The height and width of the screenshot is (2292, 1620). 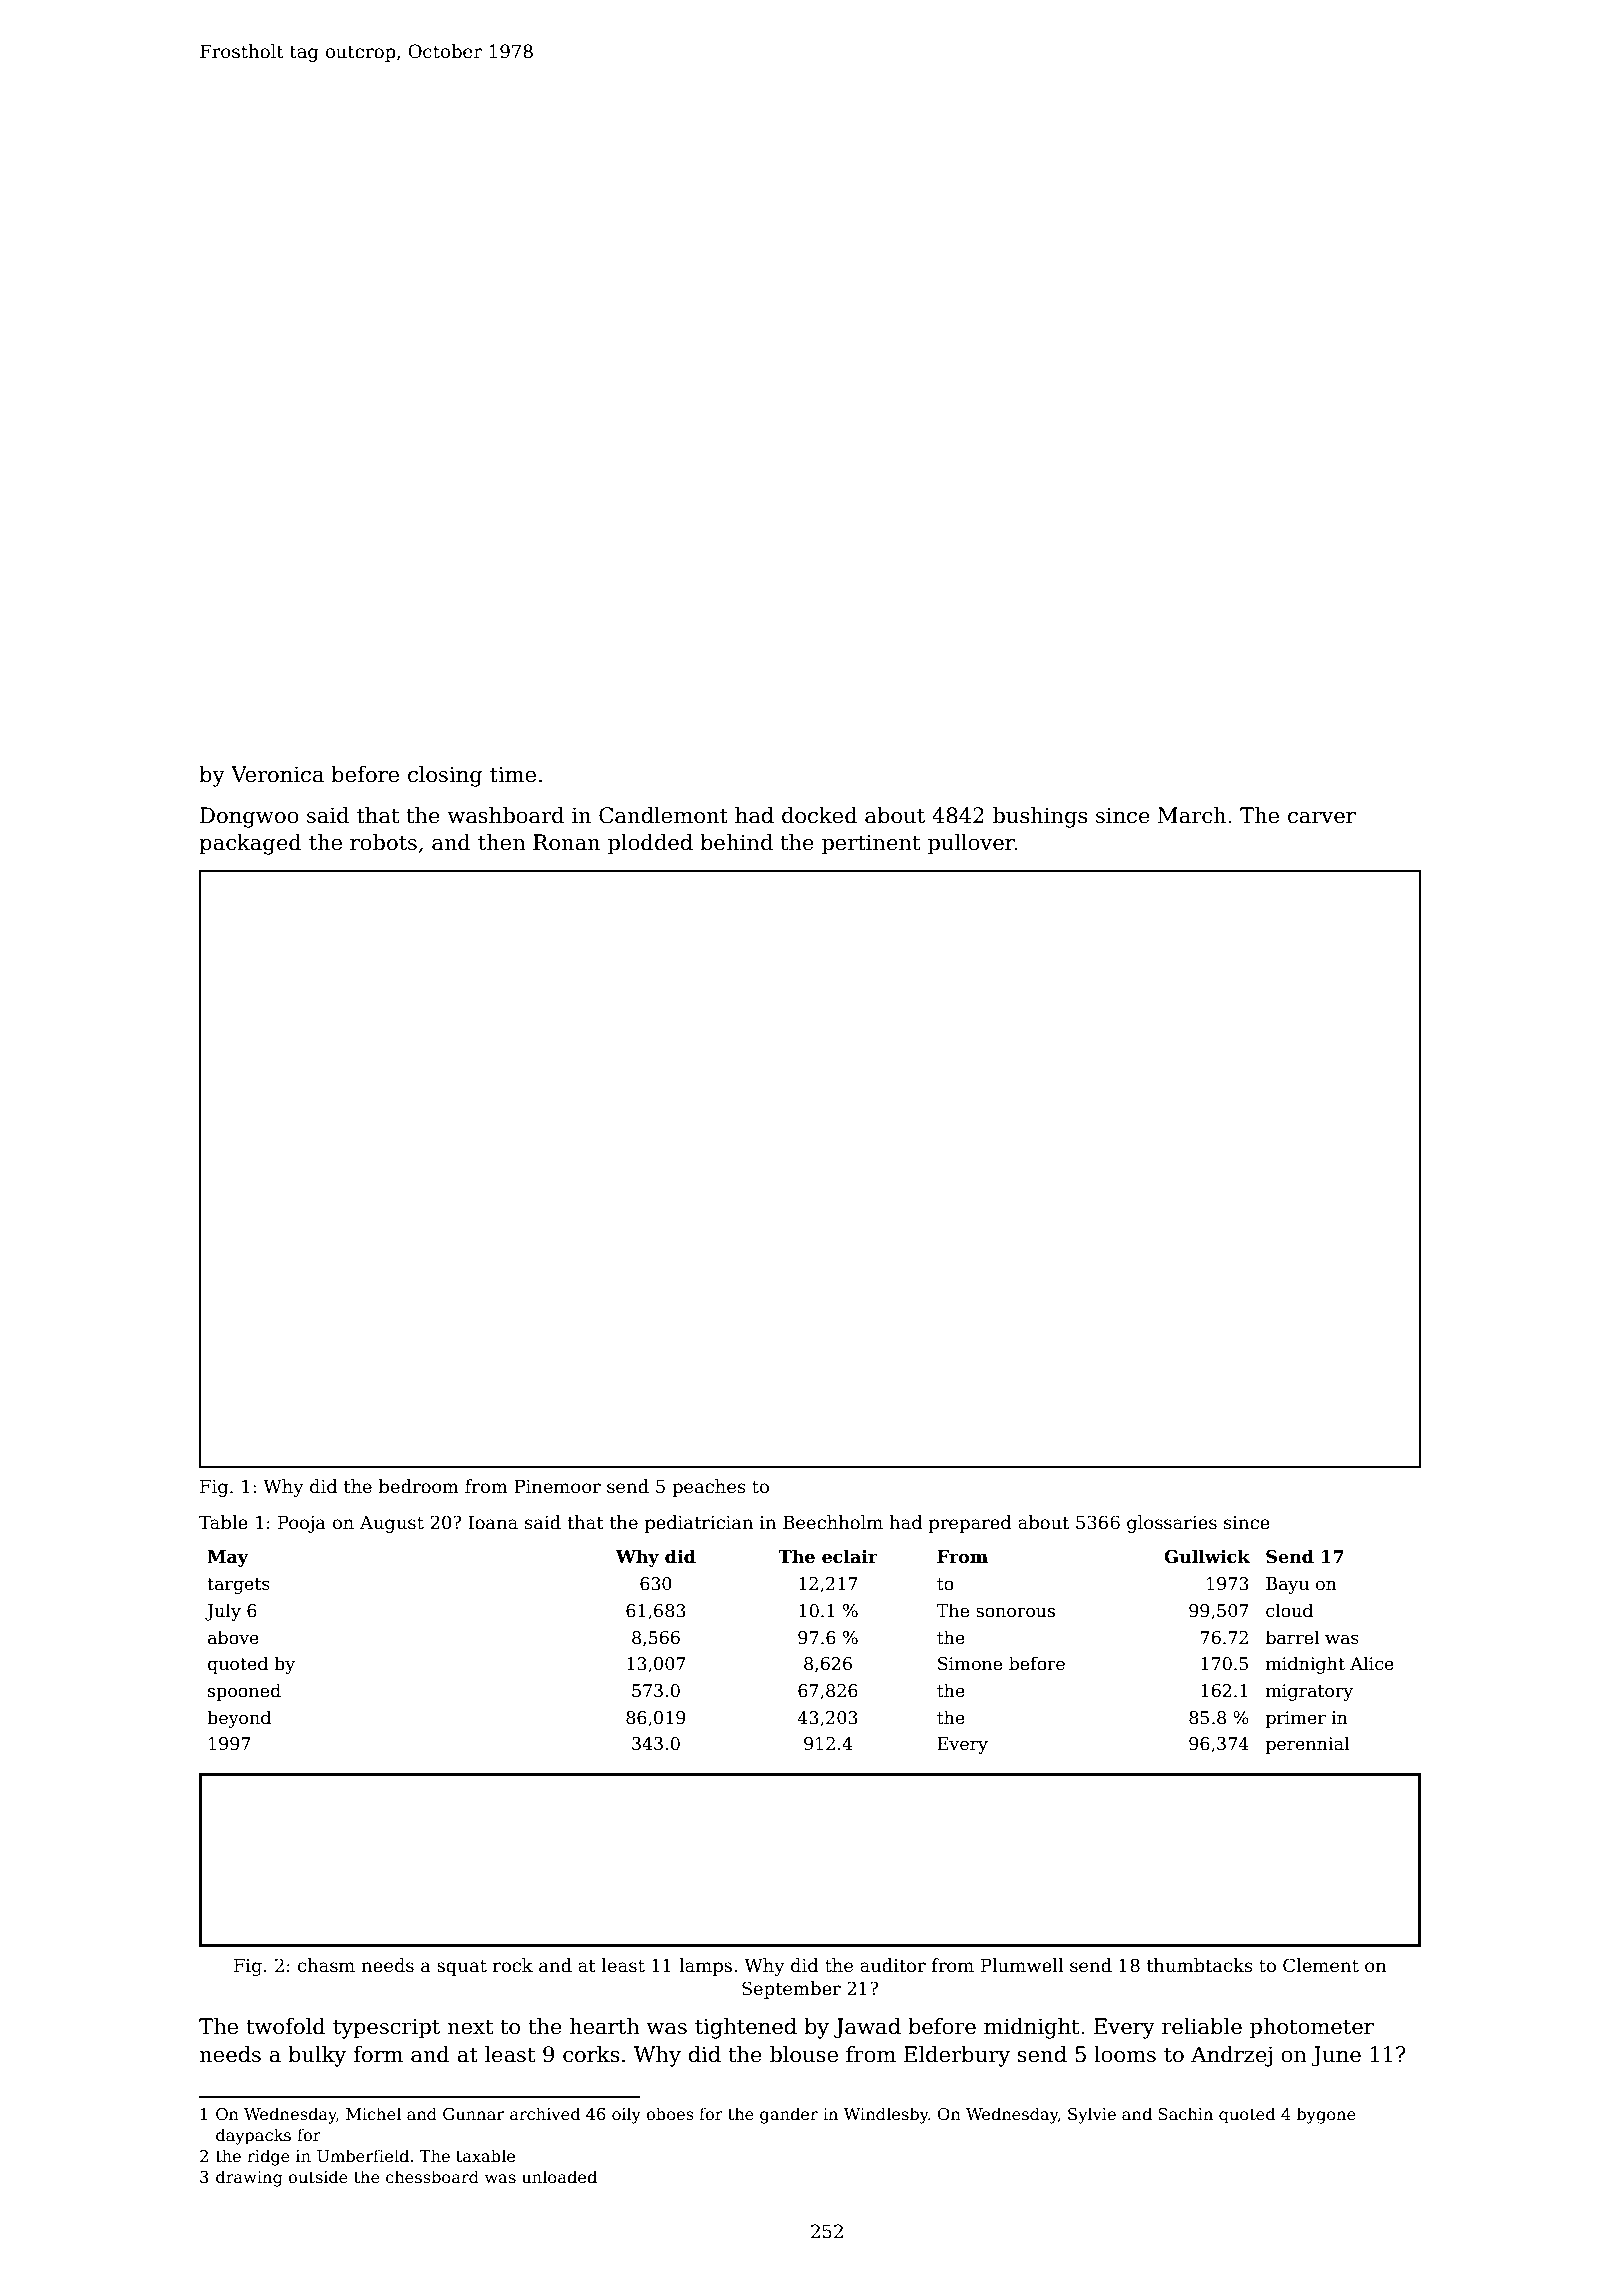 I want to click on Windlesby, so click(x=886, y=2115).
